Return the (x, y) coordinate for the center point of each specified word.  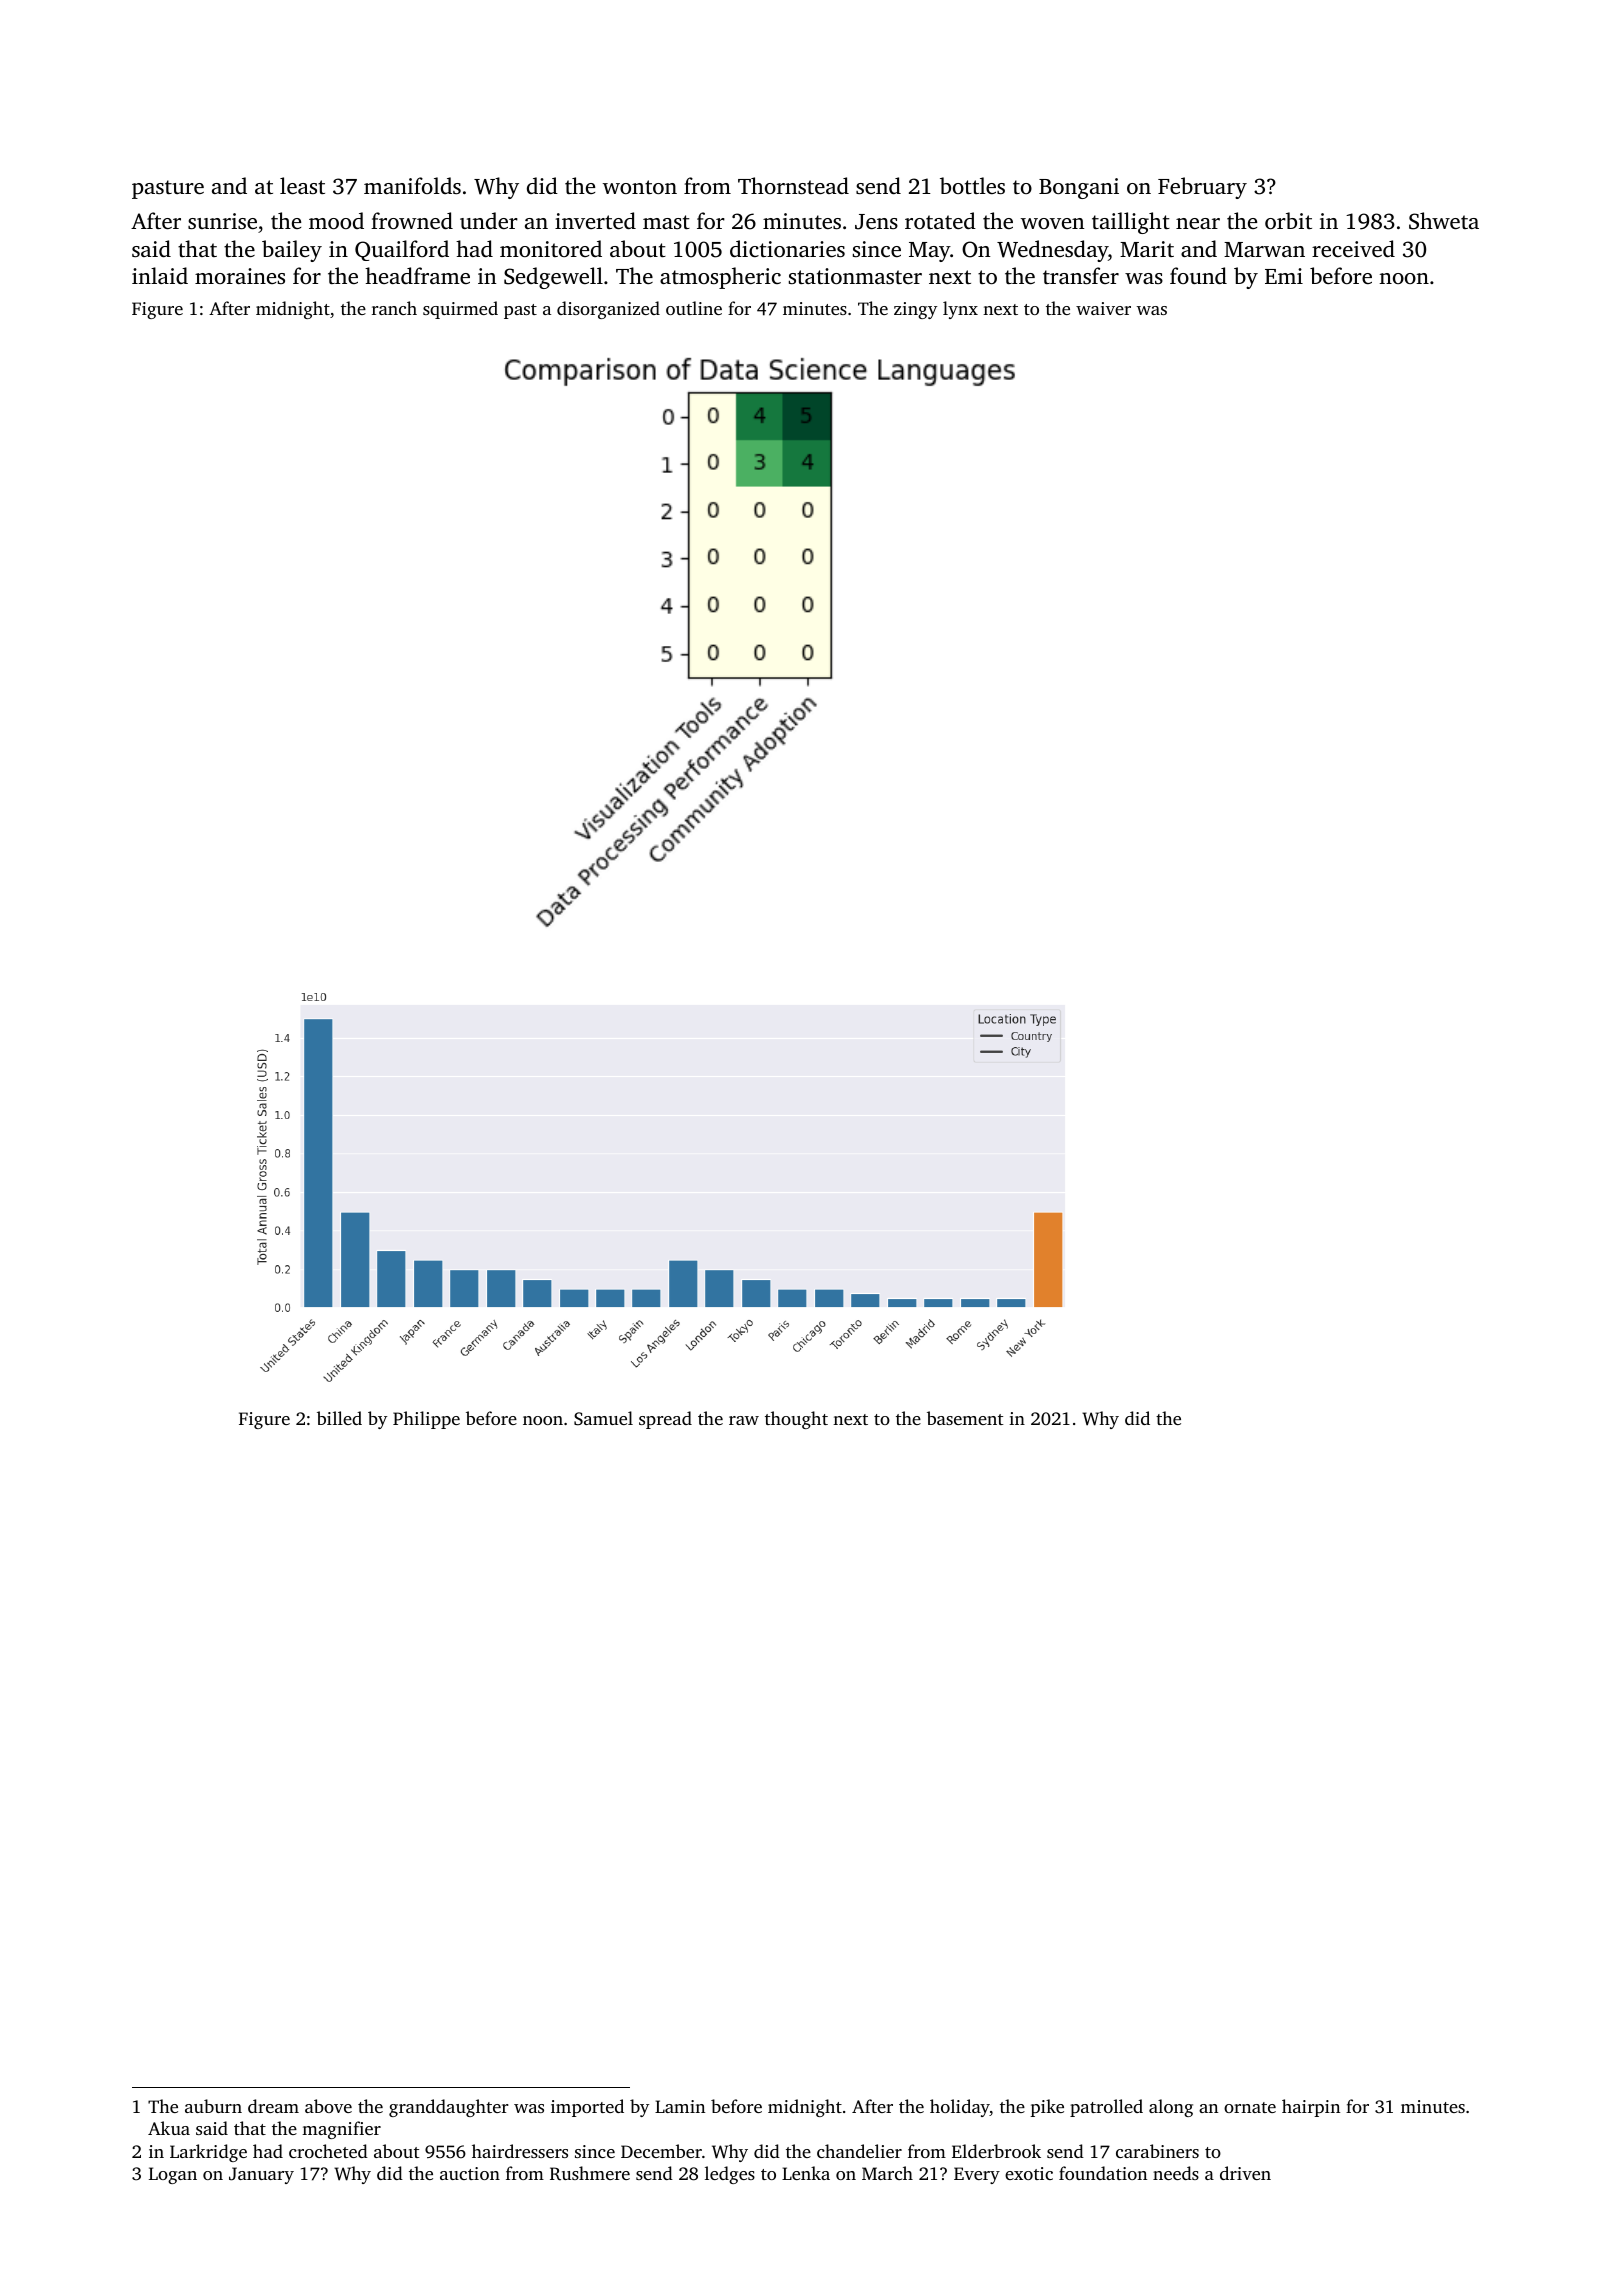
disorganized (608, 310)
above (328, 2106)
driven (1245, 2173)
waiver (1103, 308)
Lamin (680, 2106)
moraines (240, 276)
